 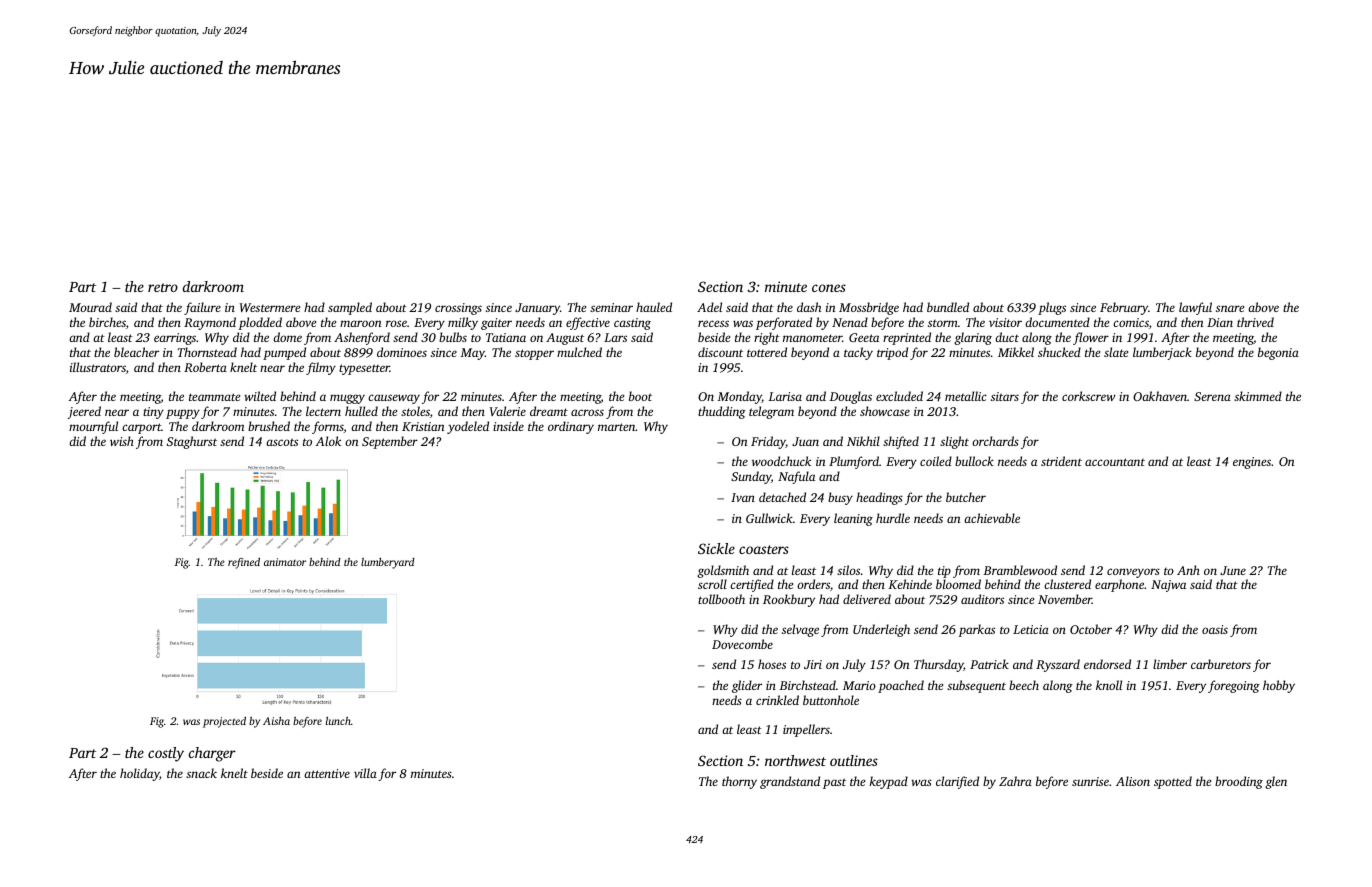 I want to click on thorny, so click(x=739, y=782).
